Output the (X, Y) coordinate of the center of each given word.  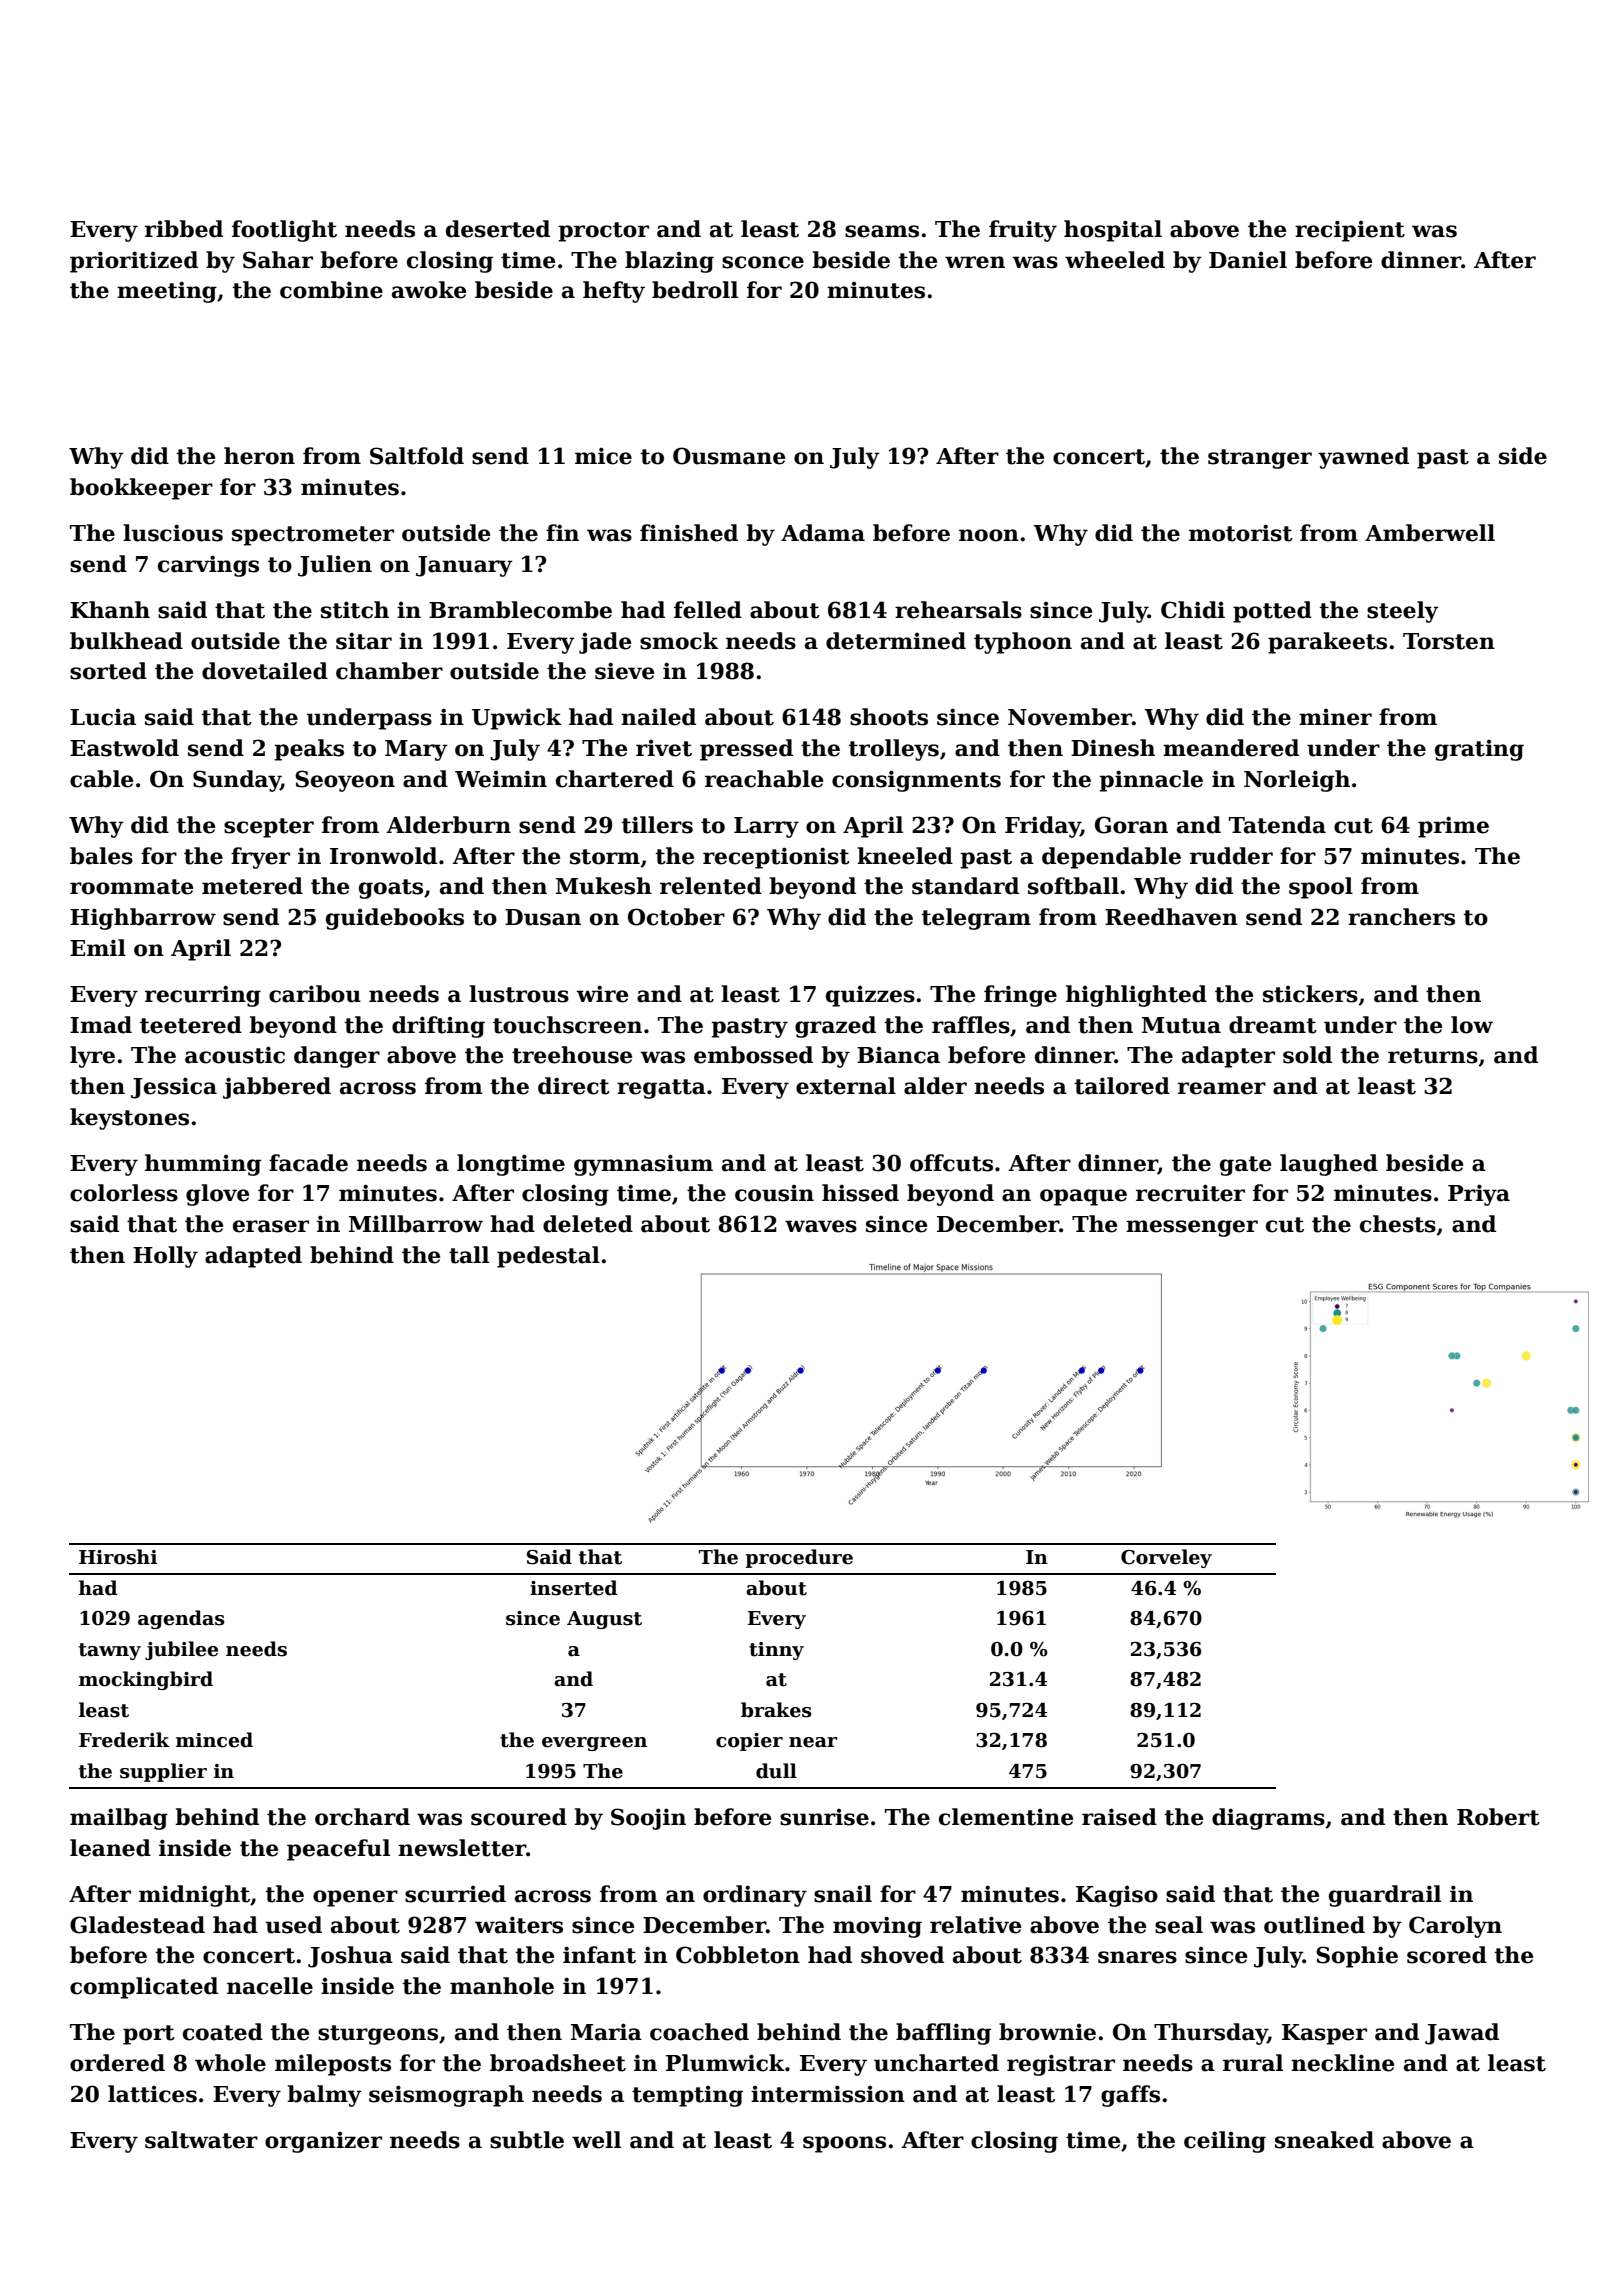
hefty (614, 292)
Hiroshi (118, 1557)
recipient (1350, 231)
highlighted (1136, 996)
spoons (844, 2144)
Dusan (543, 917)
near (813, 1742)
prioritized (134, 262)
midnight (194, 1896)
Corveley (1166, 1558)
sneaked (1324, 2140)
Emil (98, 947)
